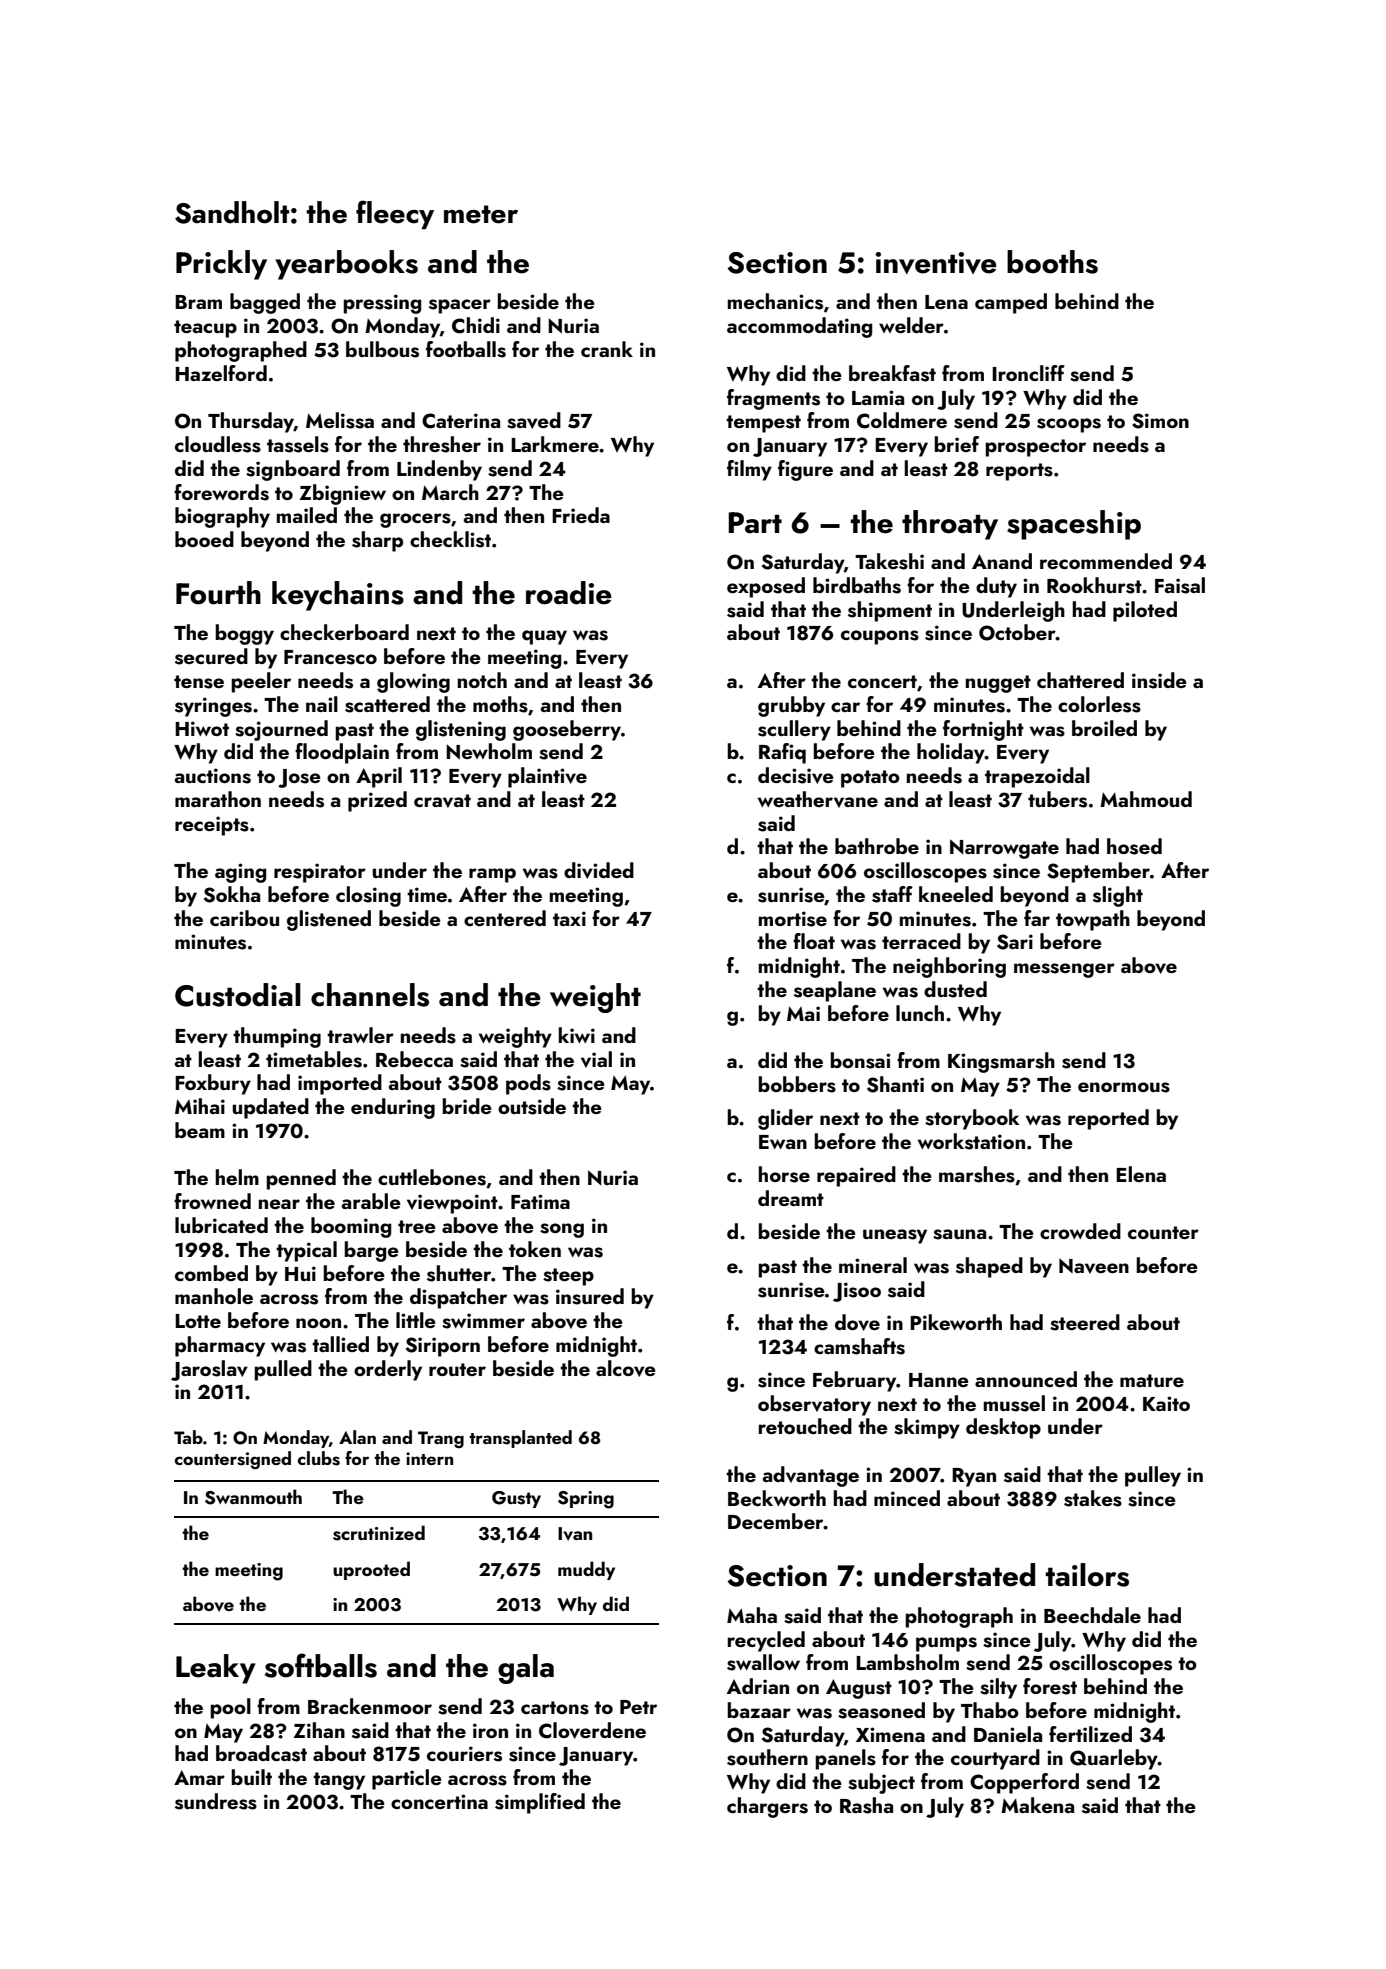 The height and width of the page is (1969, 1386). What do you see at coordinates (221, 265) in the page?
I see `Prickly` at bounding box center [221, 265].
